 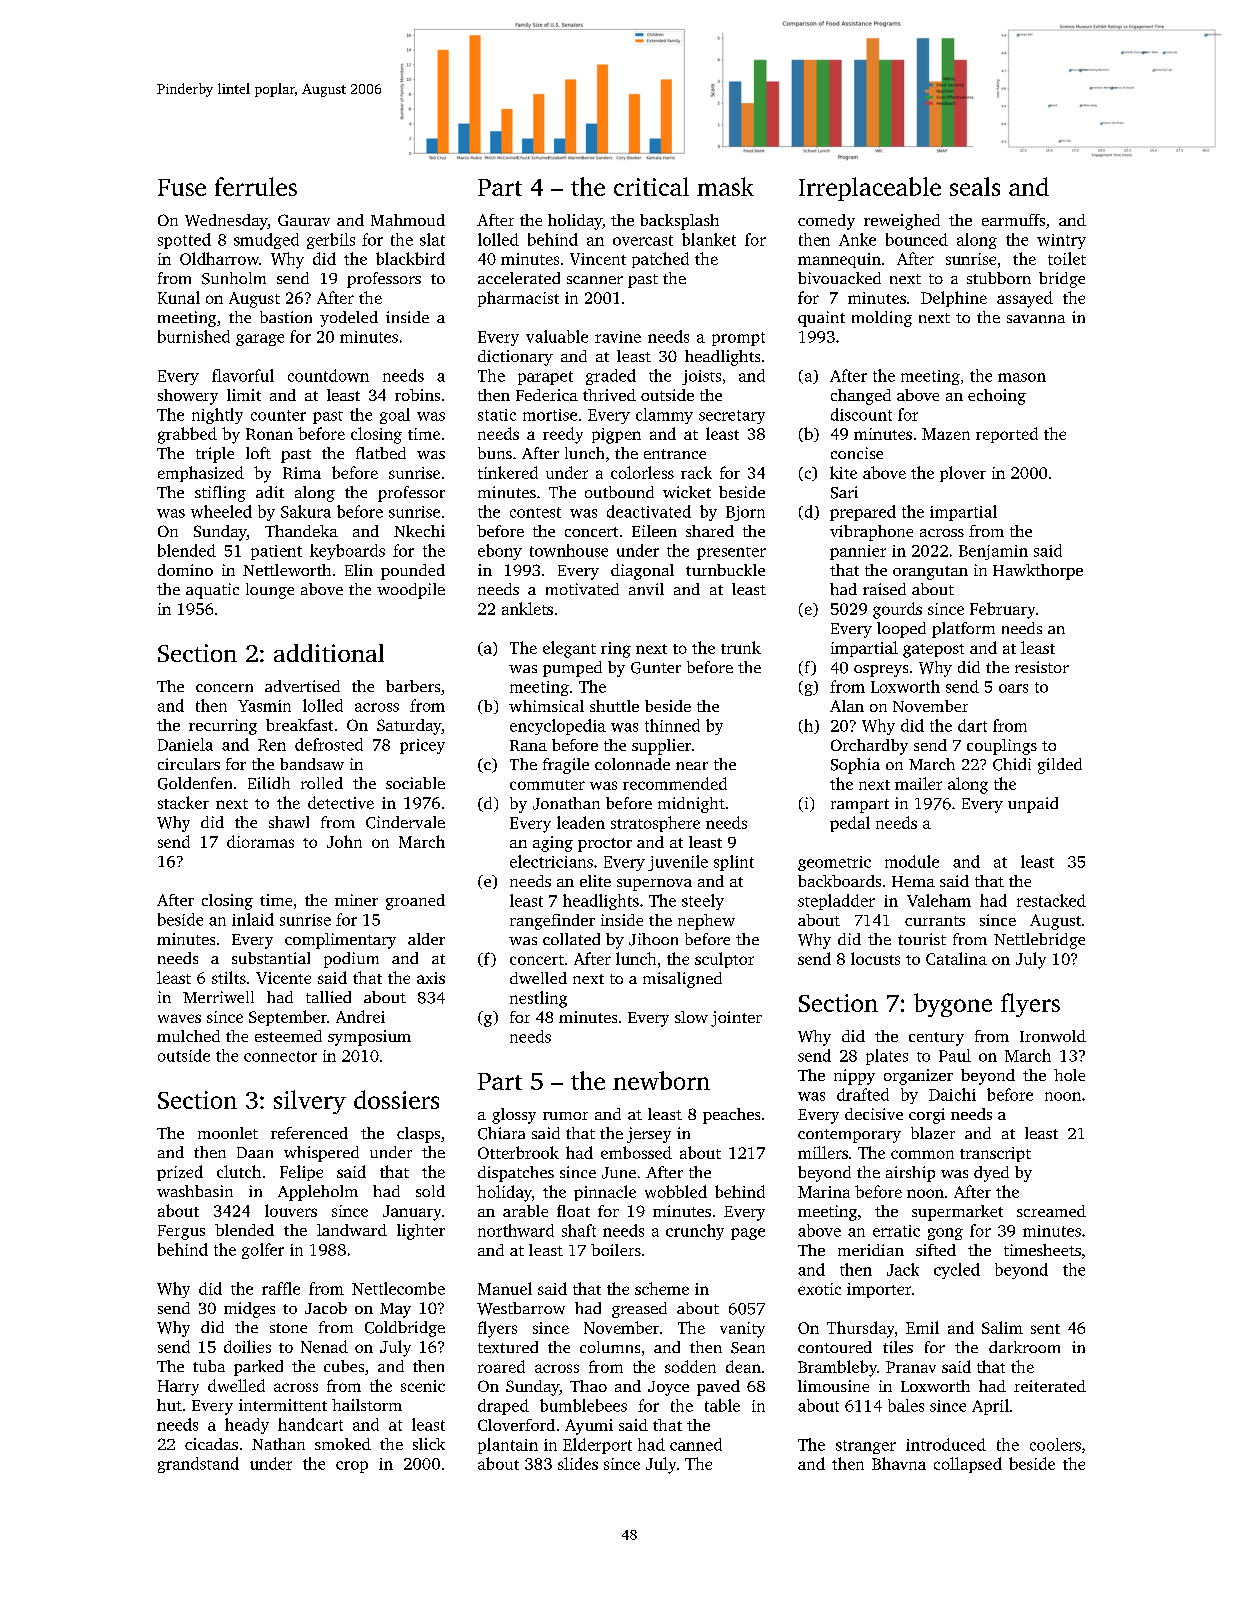 I want to click on seals, so click(x=975, y=186).
